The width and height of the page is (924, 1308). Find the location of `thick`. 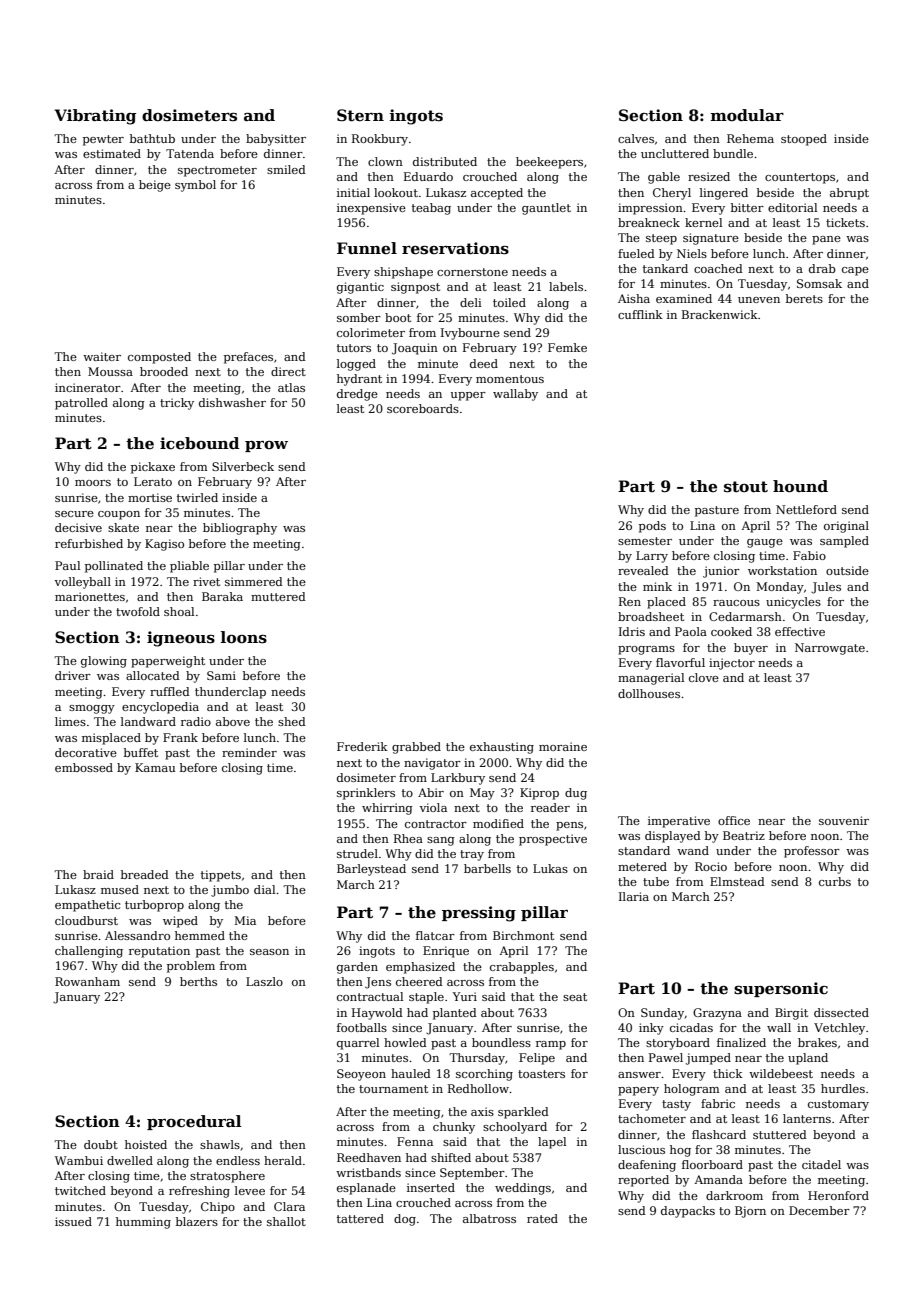

thick is located at coordinates (728, 1073).
